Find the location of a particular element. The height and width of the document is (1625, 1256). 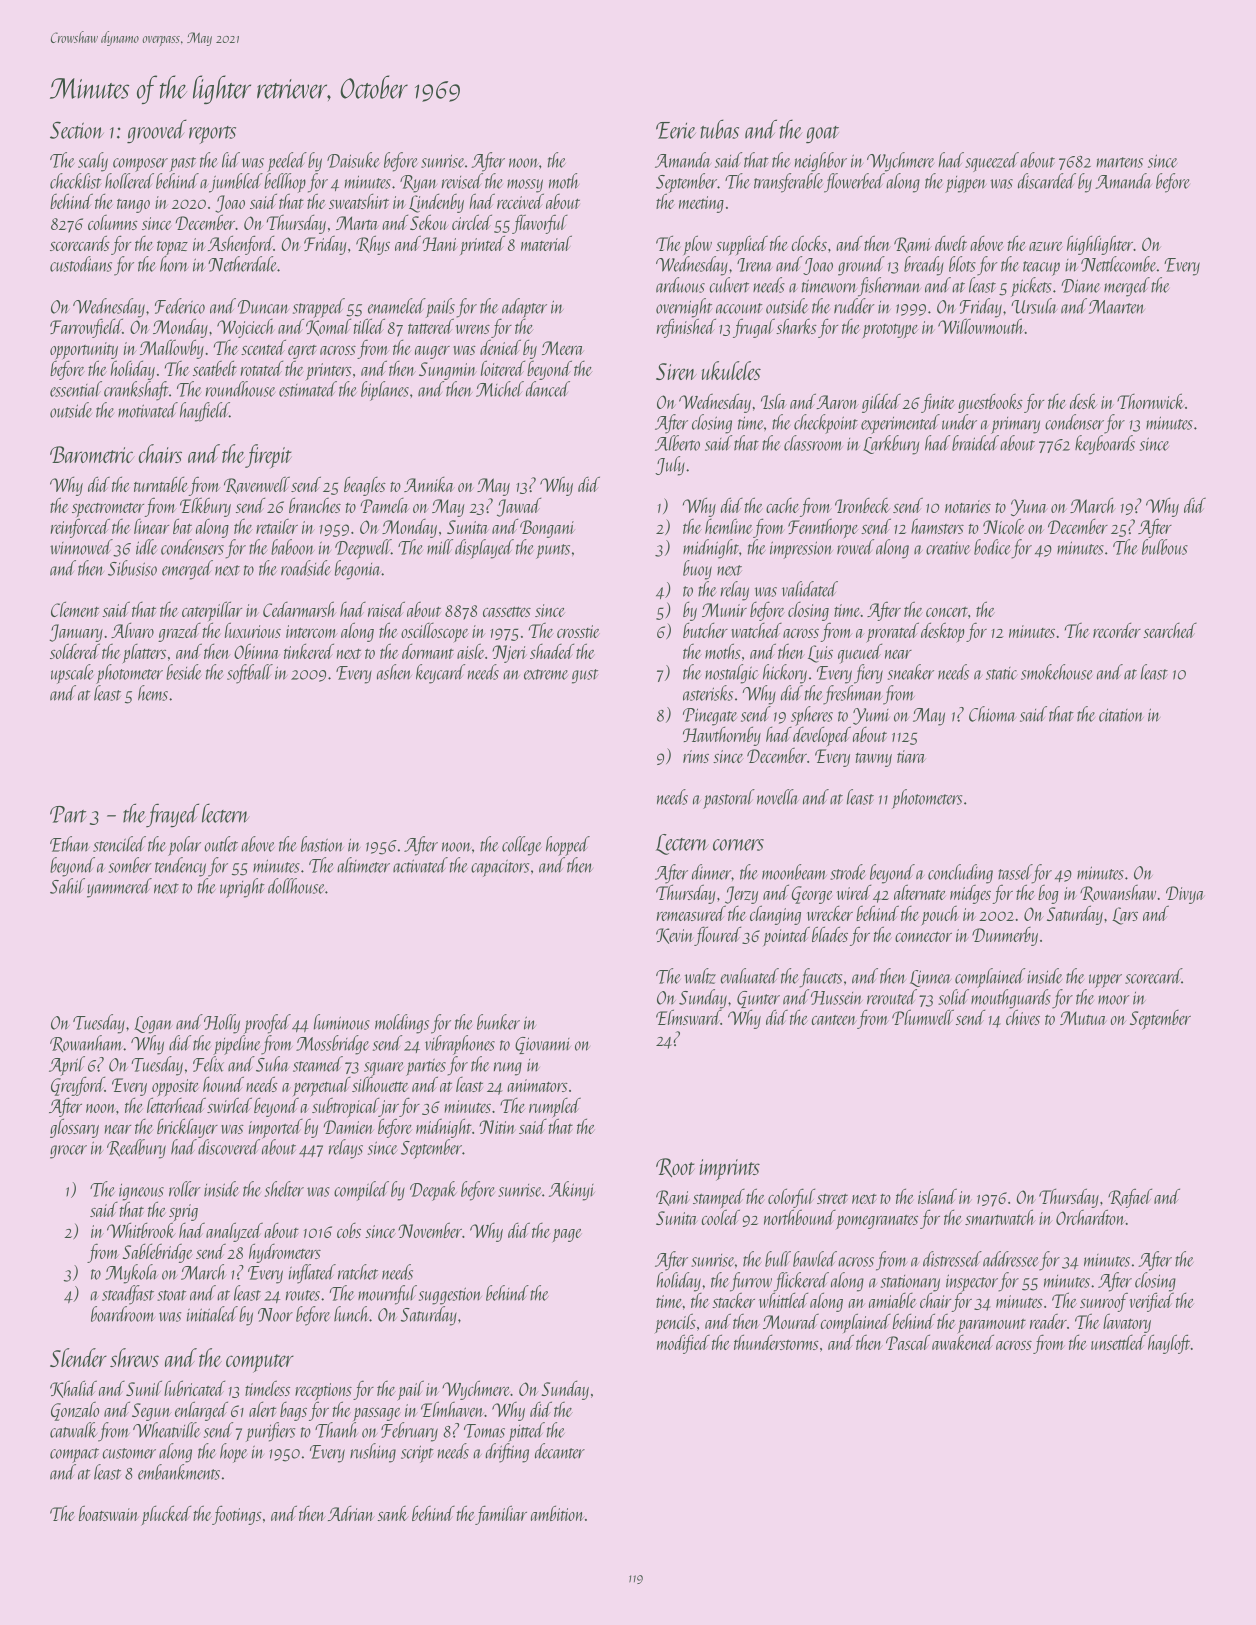

Plumwell is located at coordinates (923, 1017).
